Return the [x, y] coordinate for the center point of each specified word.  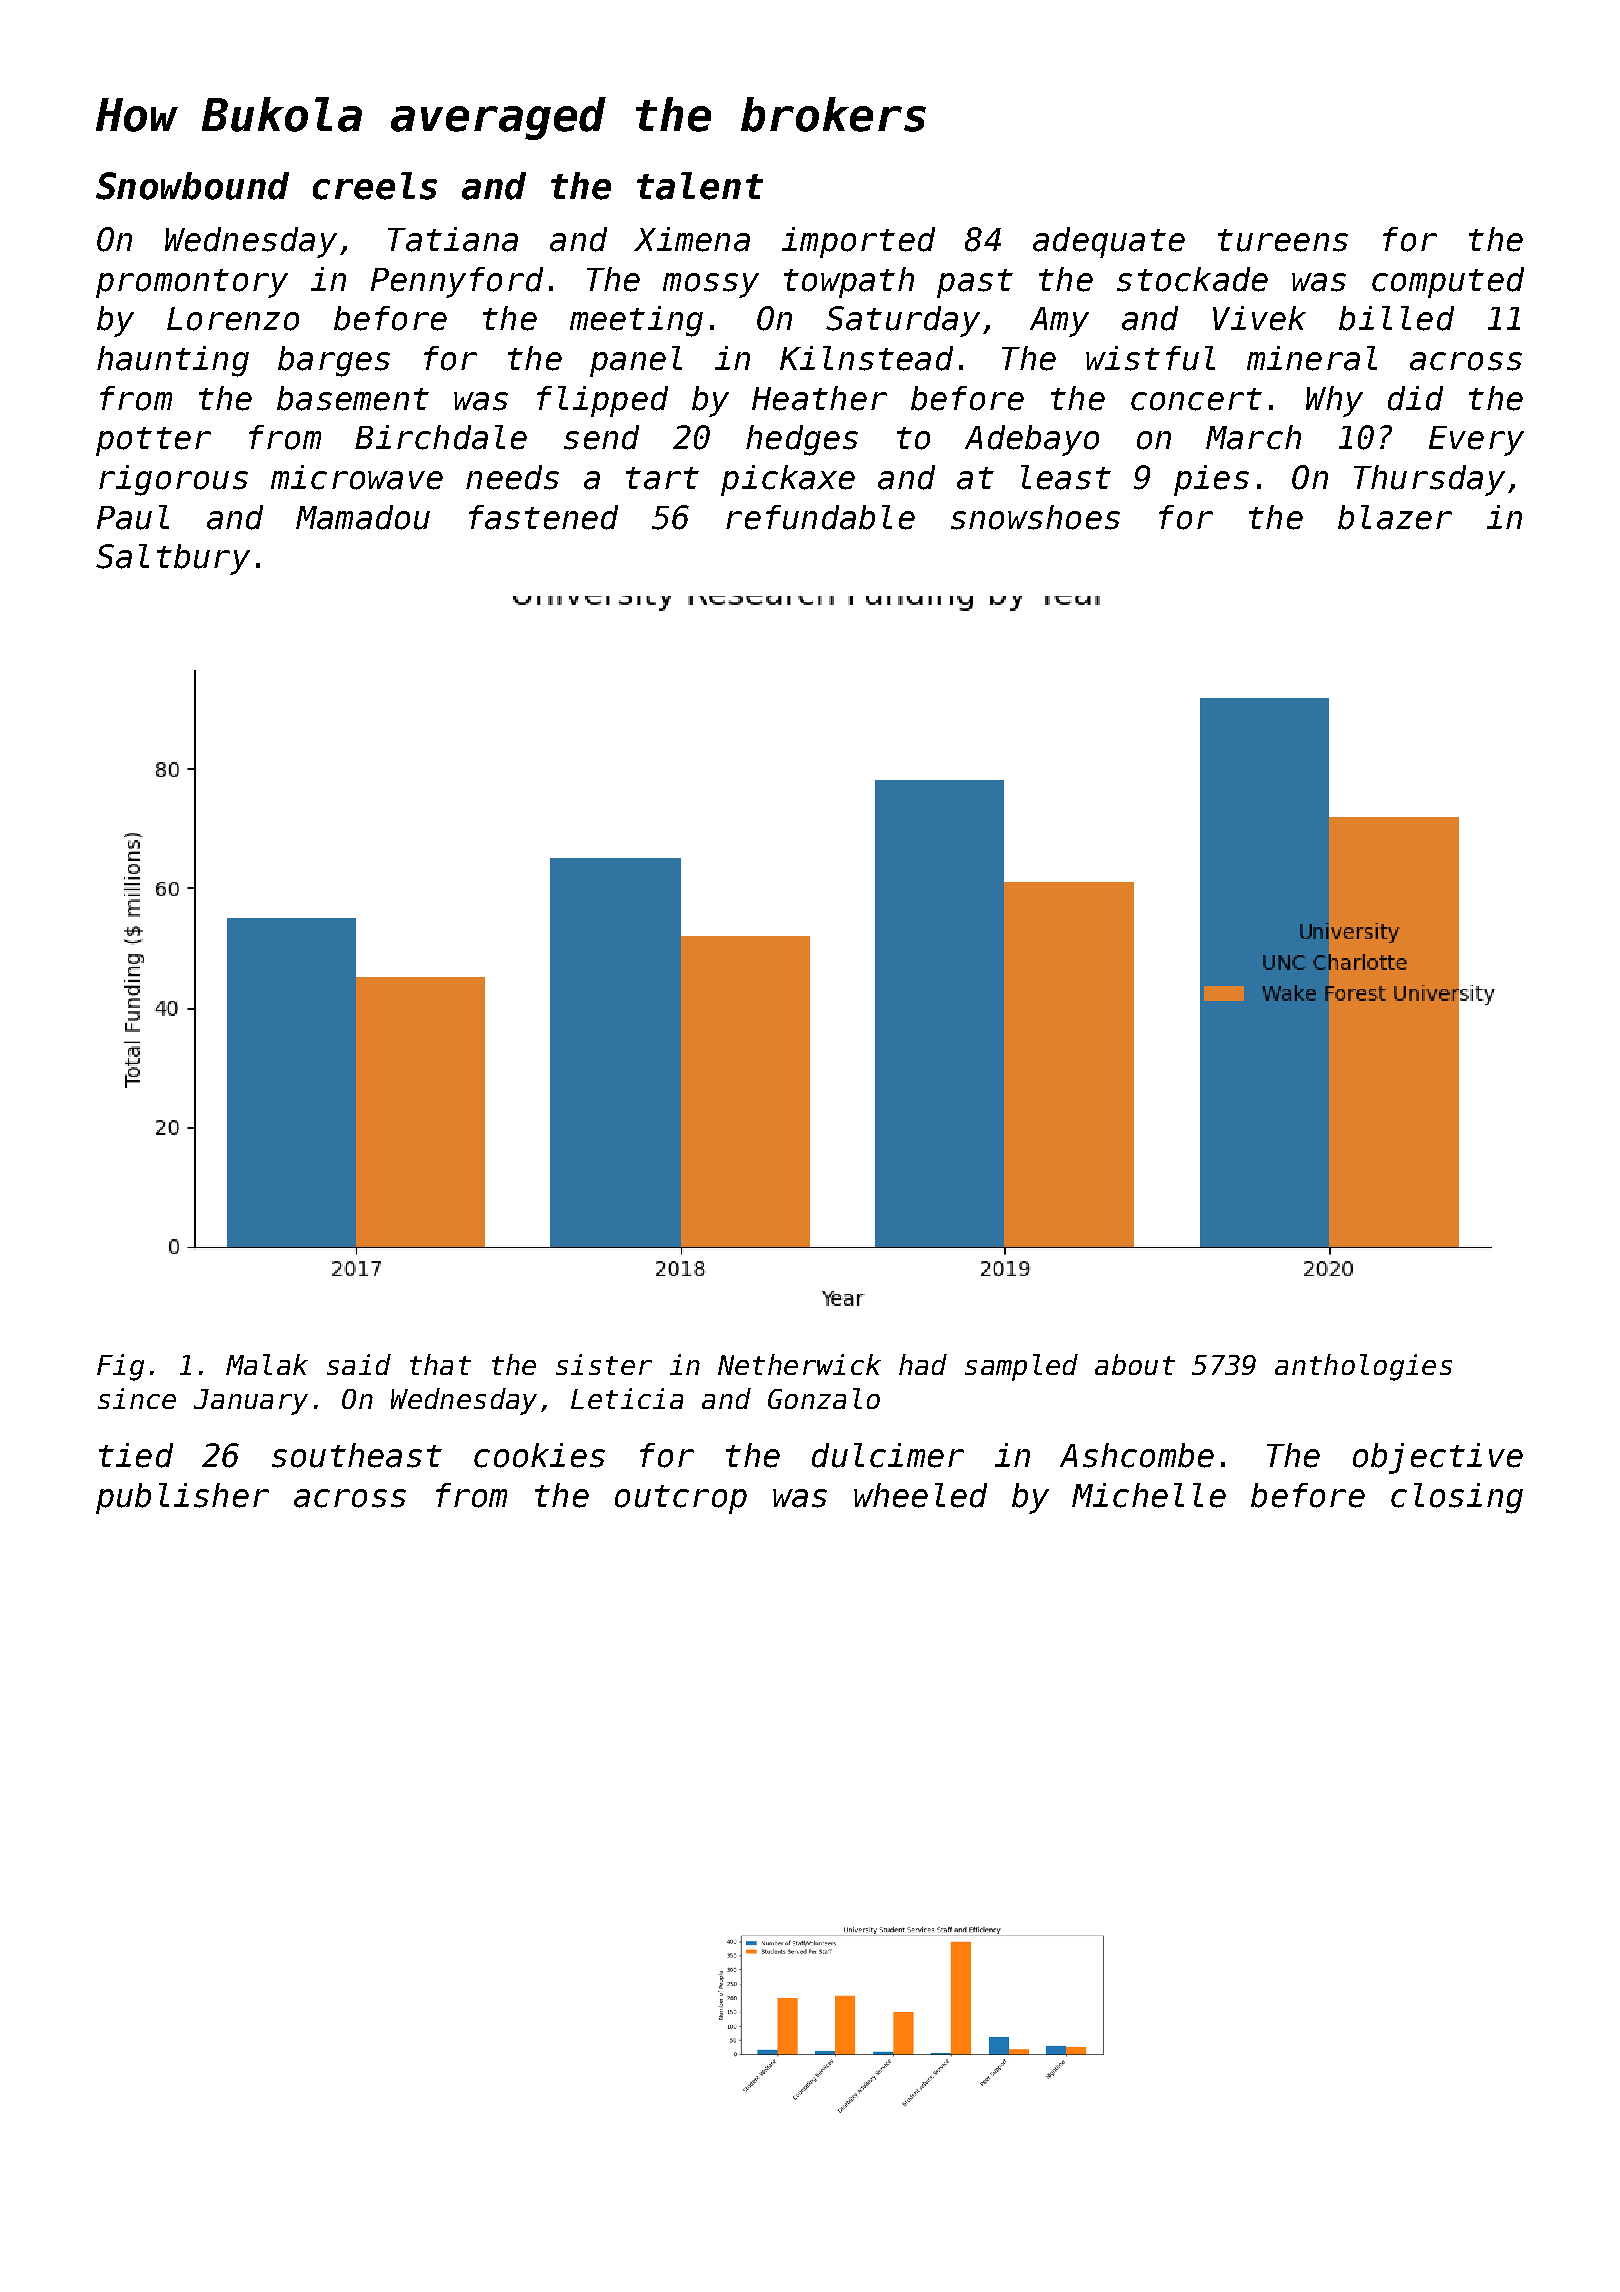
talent [700, 186]
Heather [819, 398]
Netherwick [799, 1364]
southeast [357, 1455]
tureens [1283, 240]
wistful [1150, 358]
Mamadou [363, 517]
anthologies [1363, 1367]
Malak [267, 1364]
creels [375, 186]
